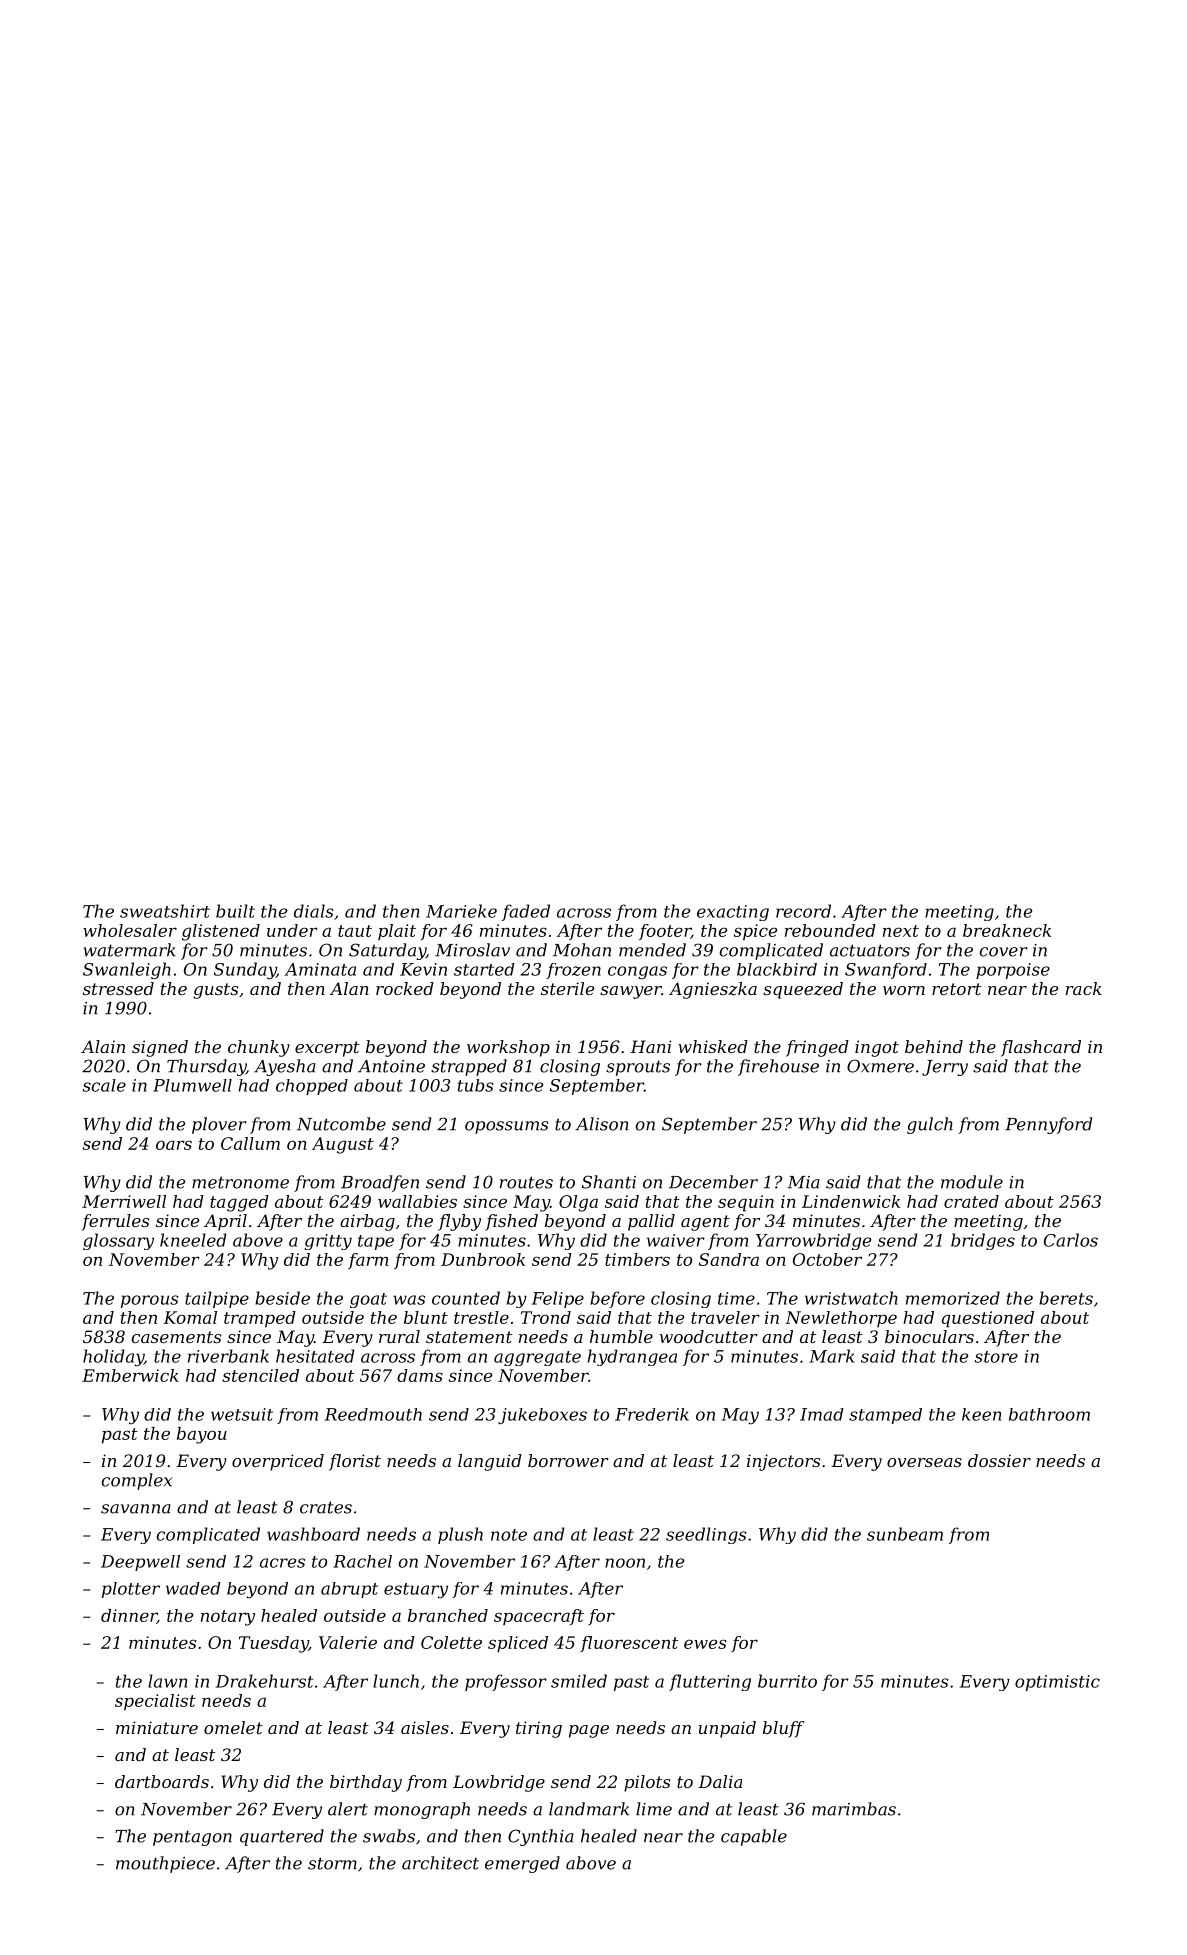  What do you see at coordinates (315, 1356) in the page?
I see `hesitated` at bounding box center [315, 1356].
